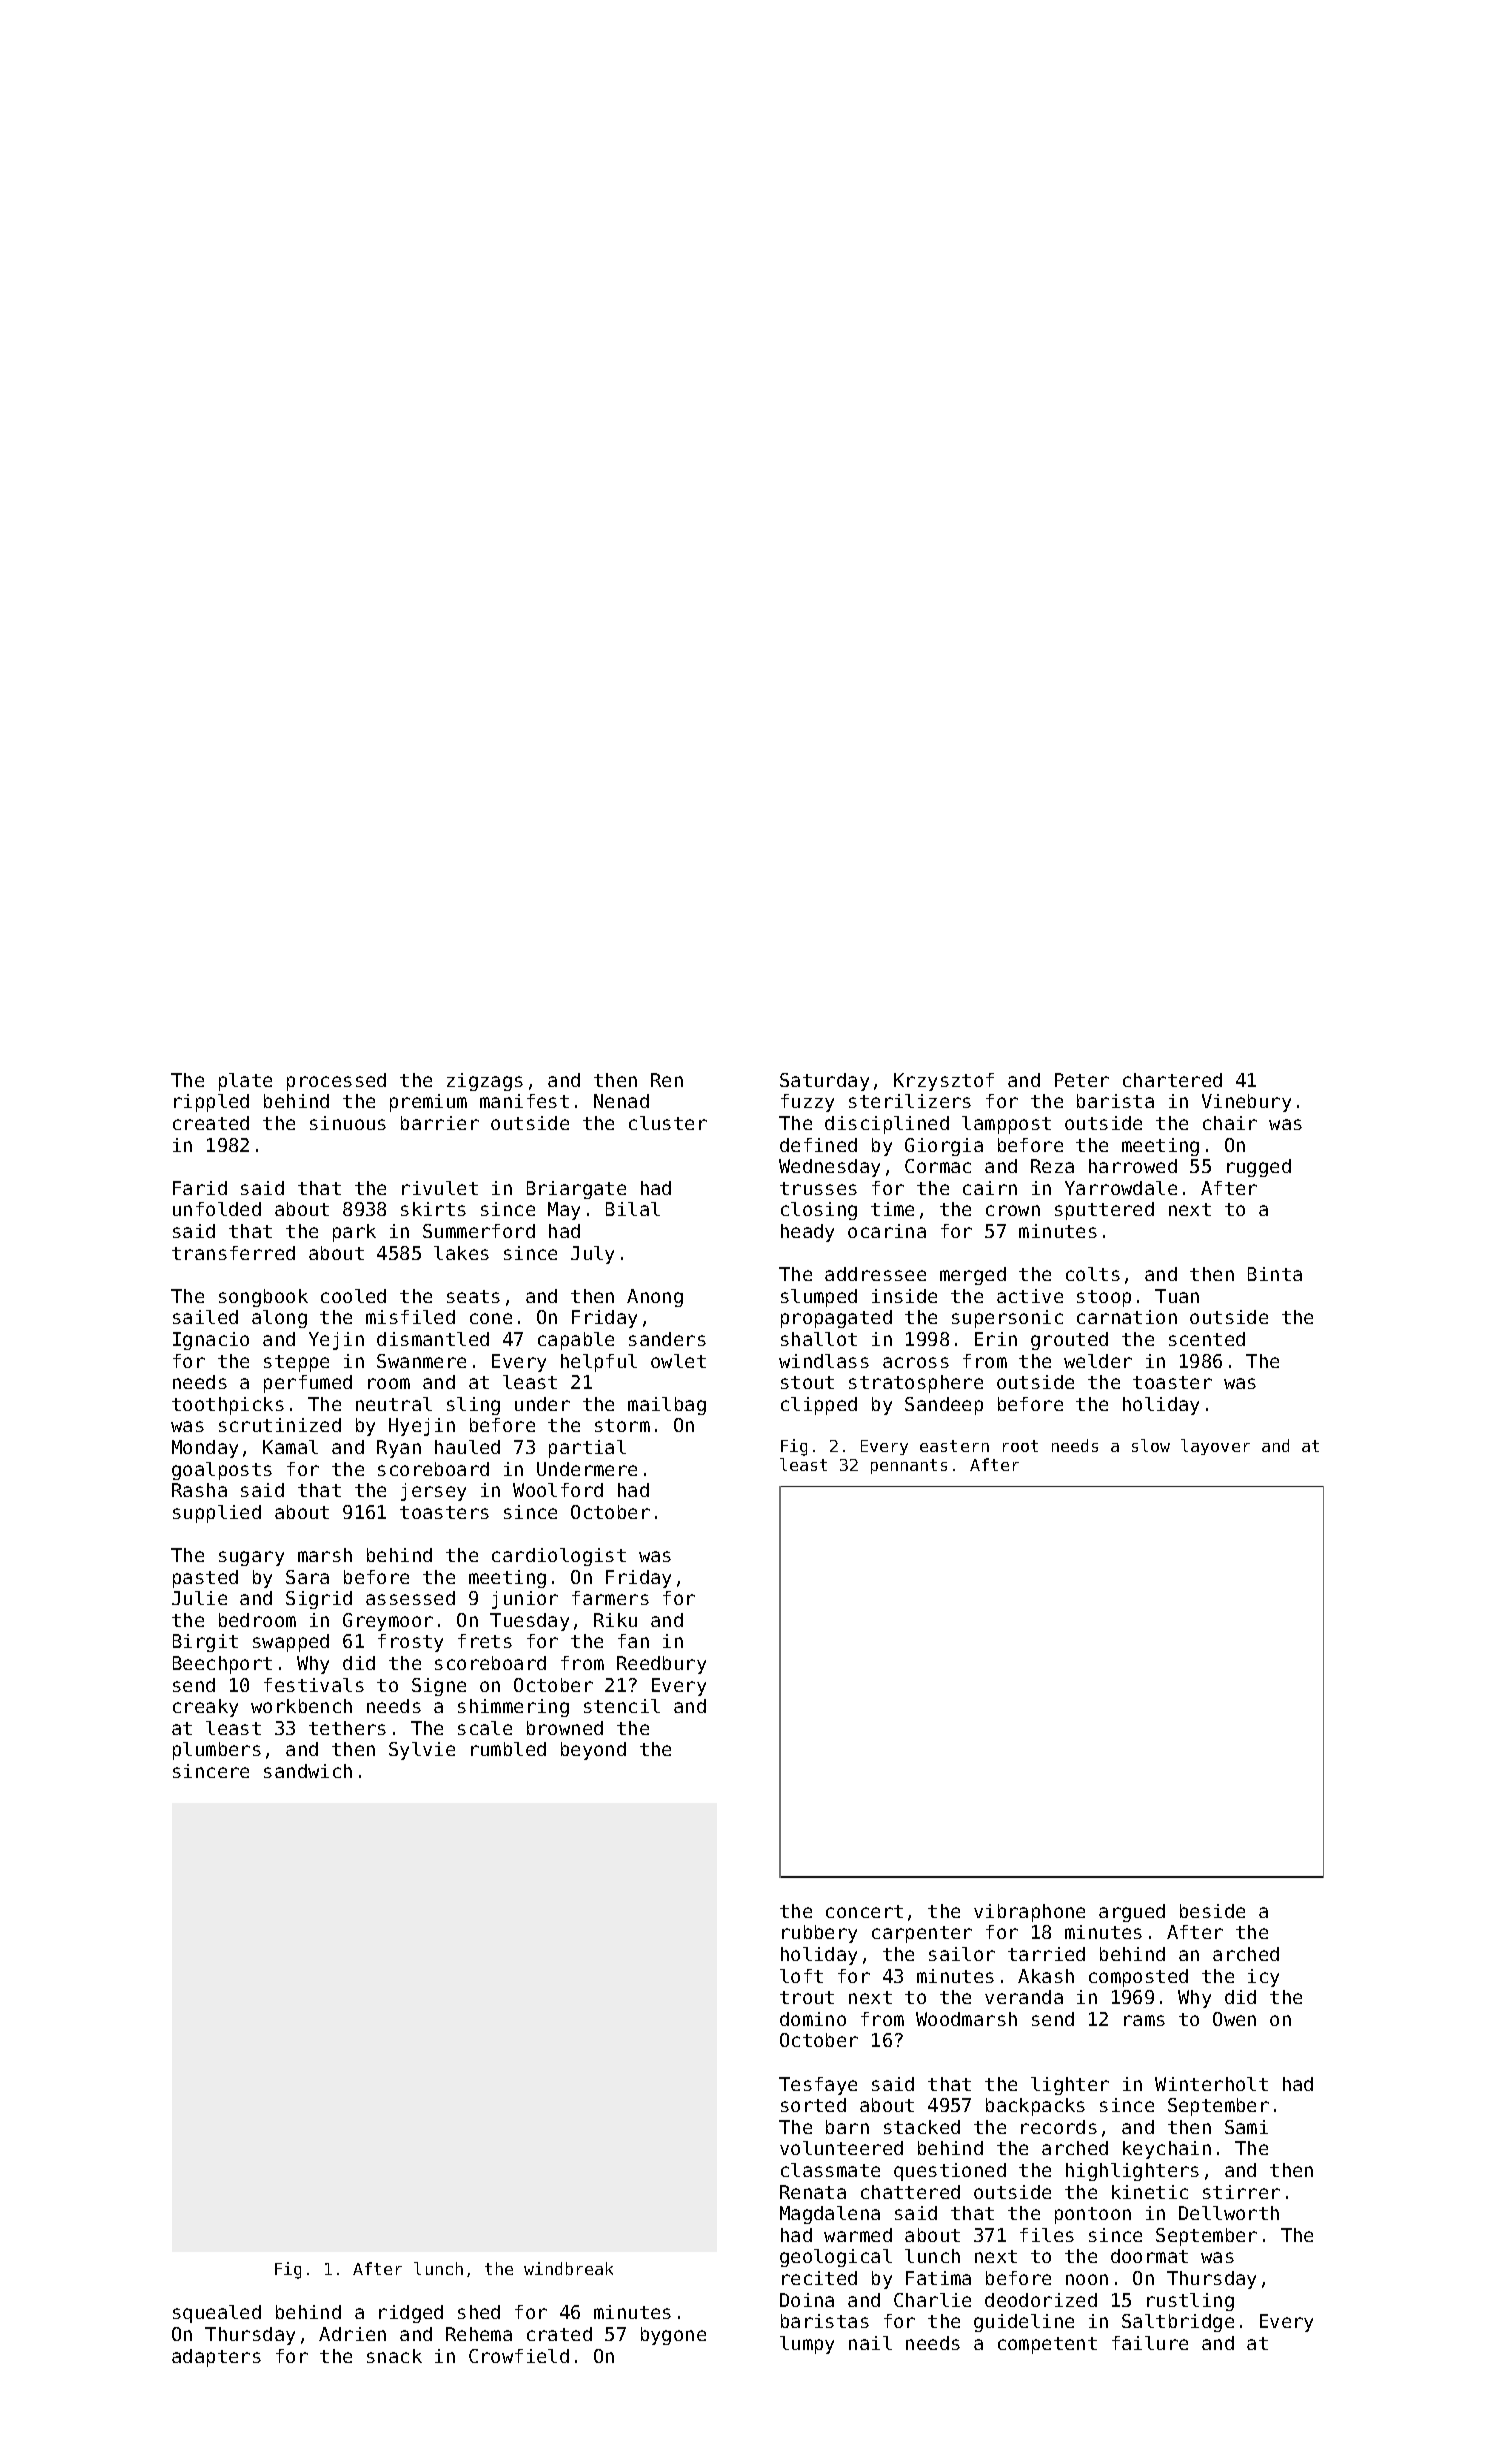 The width and height of the screenshot is (1496, 2464). Describe the element at coordinates (308, 1771) in the screenshot. I see `sandwich` at that location.
